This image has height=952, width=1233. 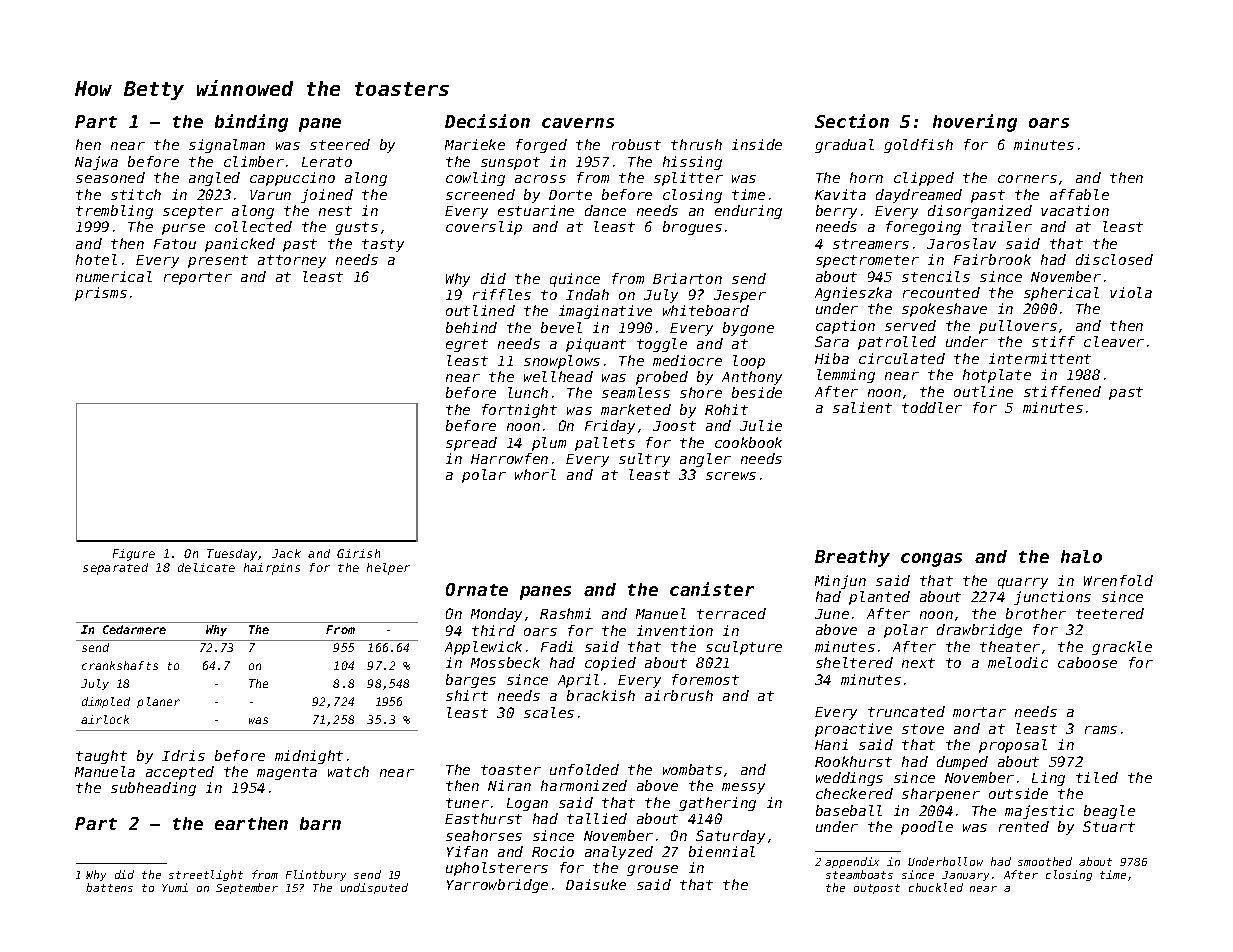 I want to click on outpost, so click(x=877, y=889).
